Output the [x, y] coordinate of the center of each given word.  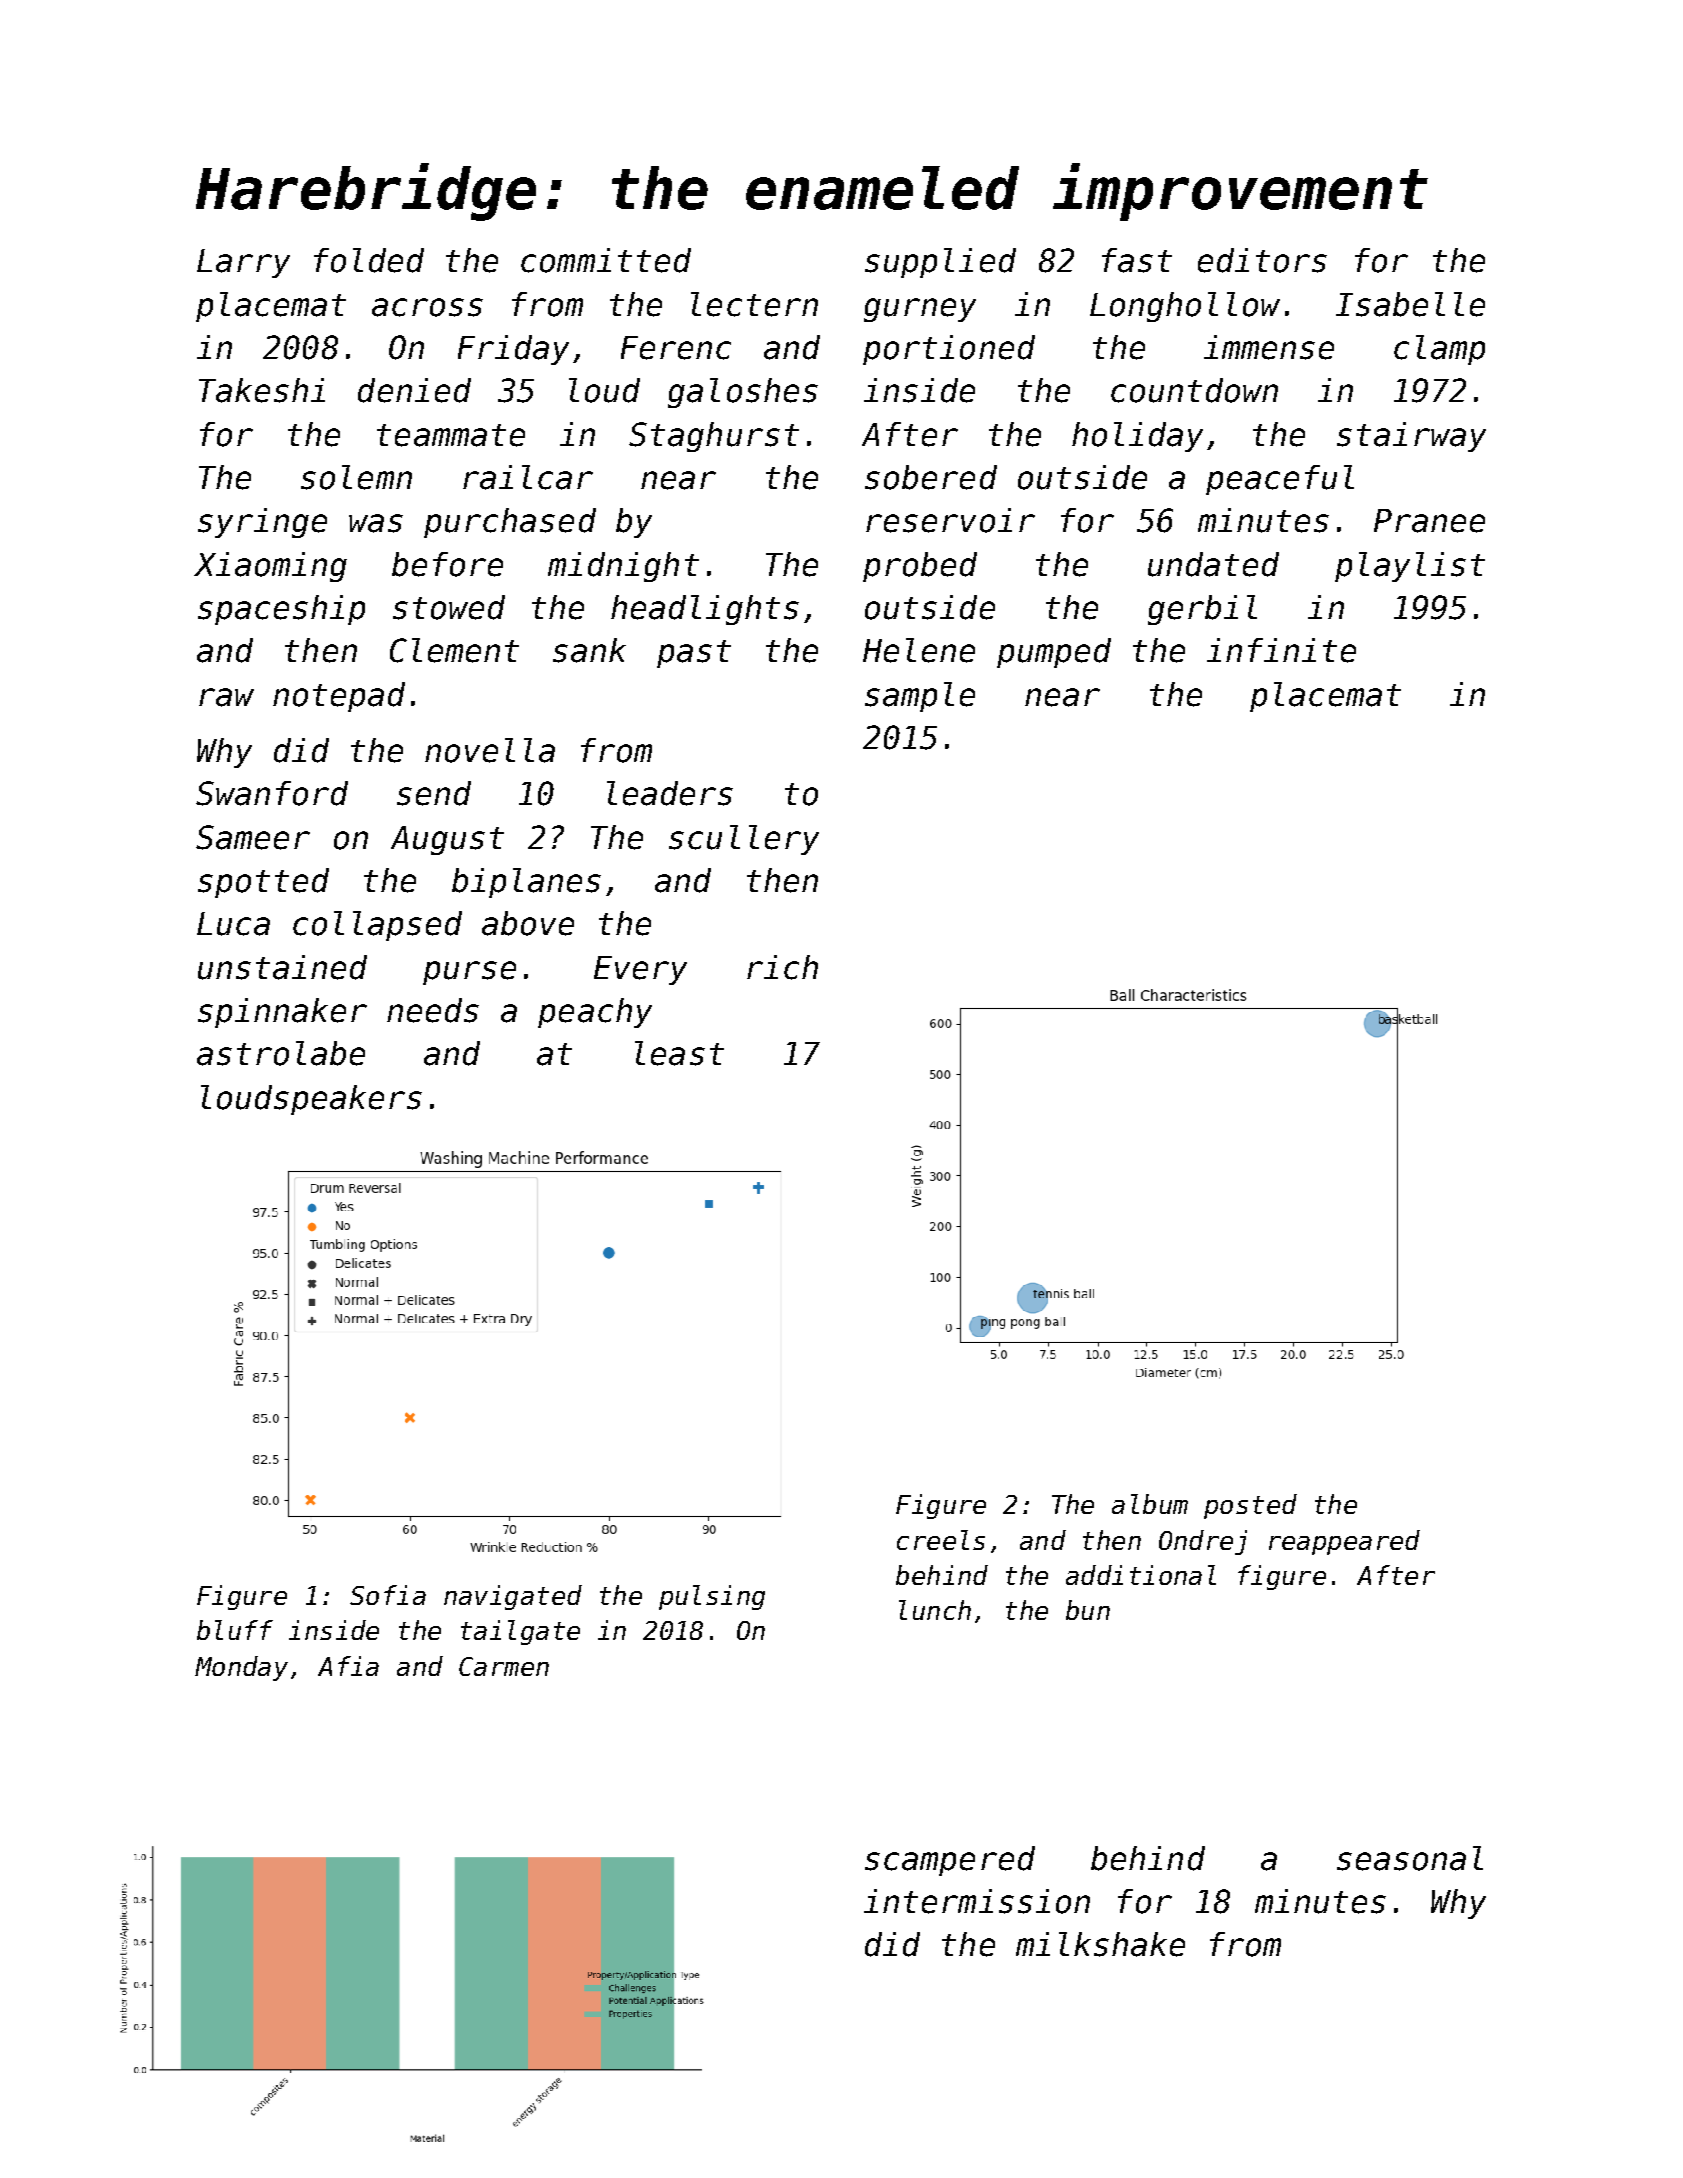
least [679, 1053]
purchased [510, 523]
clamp [1439, 350]
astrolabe [281, 1053]
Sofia [388, 1595]
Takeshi [262, 390]
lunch [935, 1610]
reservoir [950, 520]
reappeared [1344, 1542]
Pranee [1429, 521]
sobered [931, 477]
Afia [348, 1666]
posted [1250, 1506]
